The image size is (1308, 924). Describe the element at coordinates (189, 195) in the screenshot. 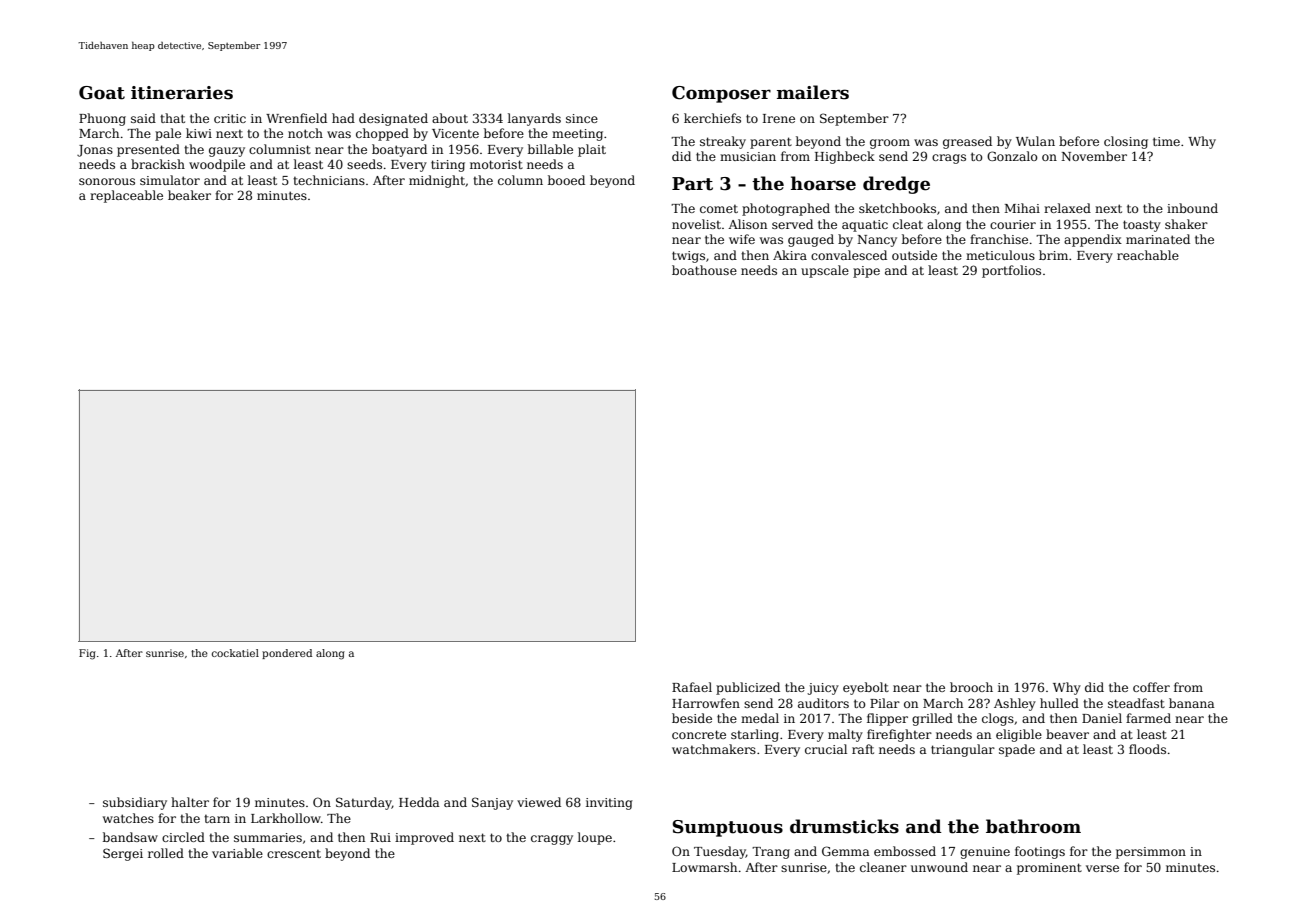

I see `beaker` at that location.
